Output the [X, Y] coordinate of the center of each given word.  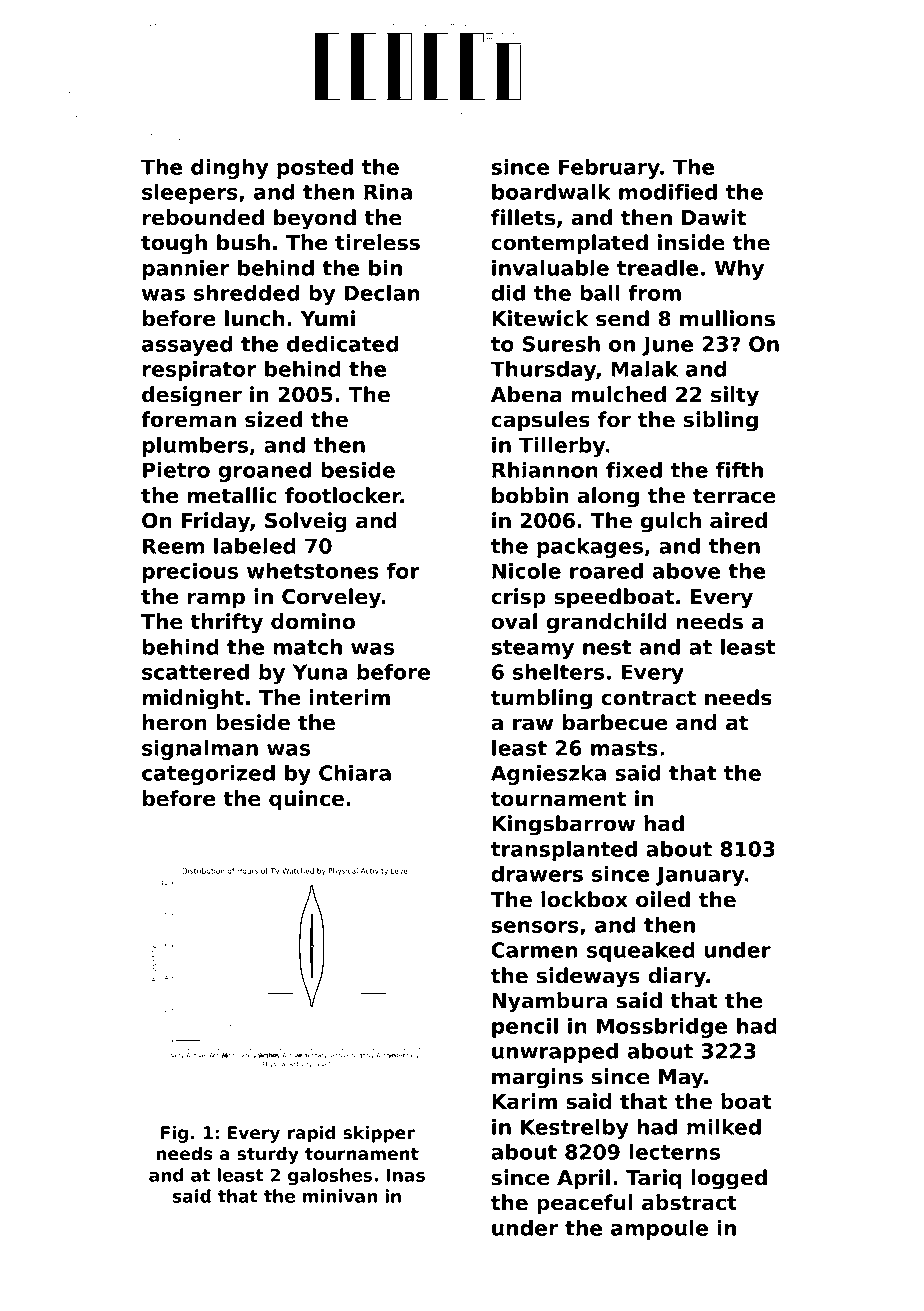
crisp [518, 598]
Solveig [306, 522]
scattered [195, 672]
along [608, 497]
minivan [340, 1196]
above [686, 571]
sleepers [190, 194]
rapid [312, 1134]
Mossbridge [662, 1028]
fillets [523, 217]
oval [514, 621]
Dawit [714, 217]
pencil [525, 1028]
